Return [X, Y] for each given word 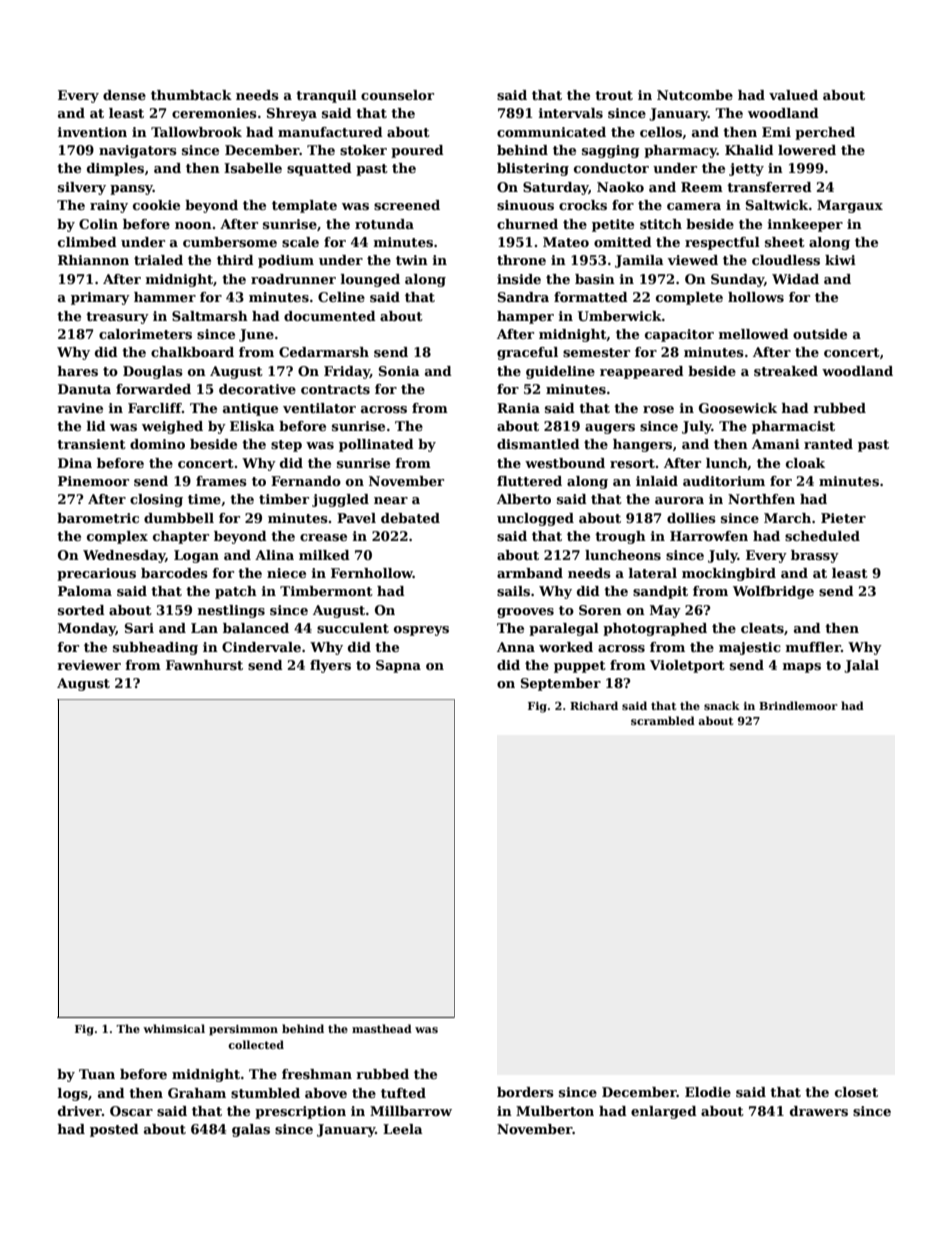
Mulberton [555, 1111]
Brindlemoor [798, 705]
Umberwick [620, 316]
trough [620, 537]
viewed [692, 260]
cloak [805, 463]
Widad [795, 279]
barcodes [174, 573]
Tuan [97, 1074]
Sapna [398, 666]
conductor [611, 168]
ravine [80, 408]
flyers [330, 666]
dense [124, 95]
